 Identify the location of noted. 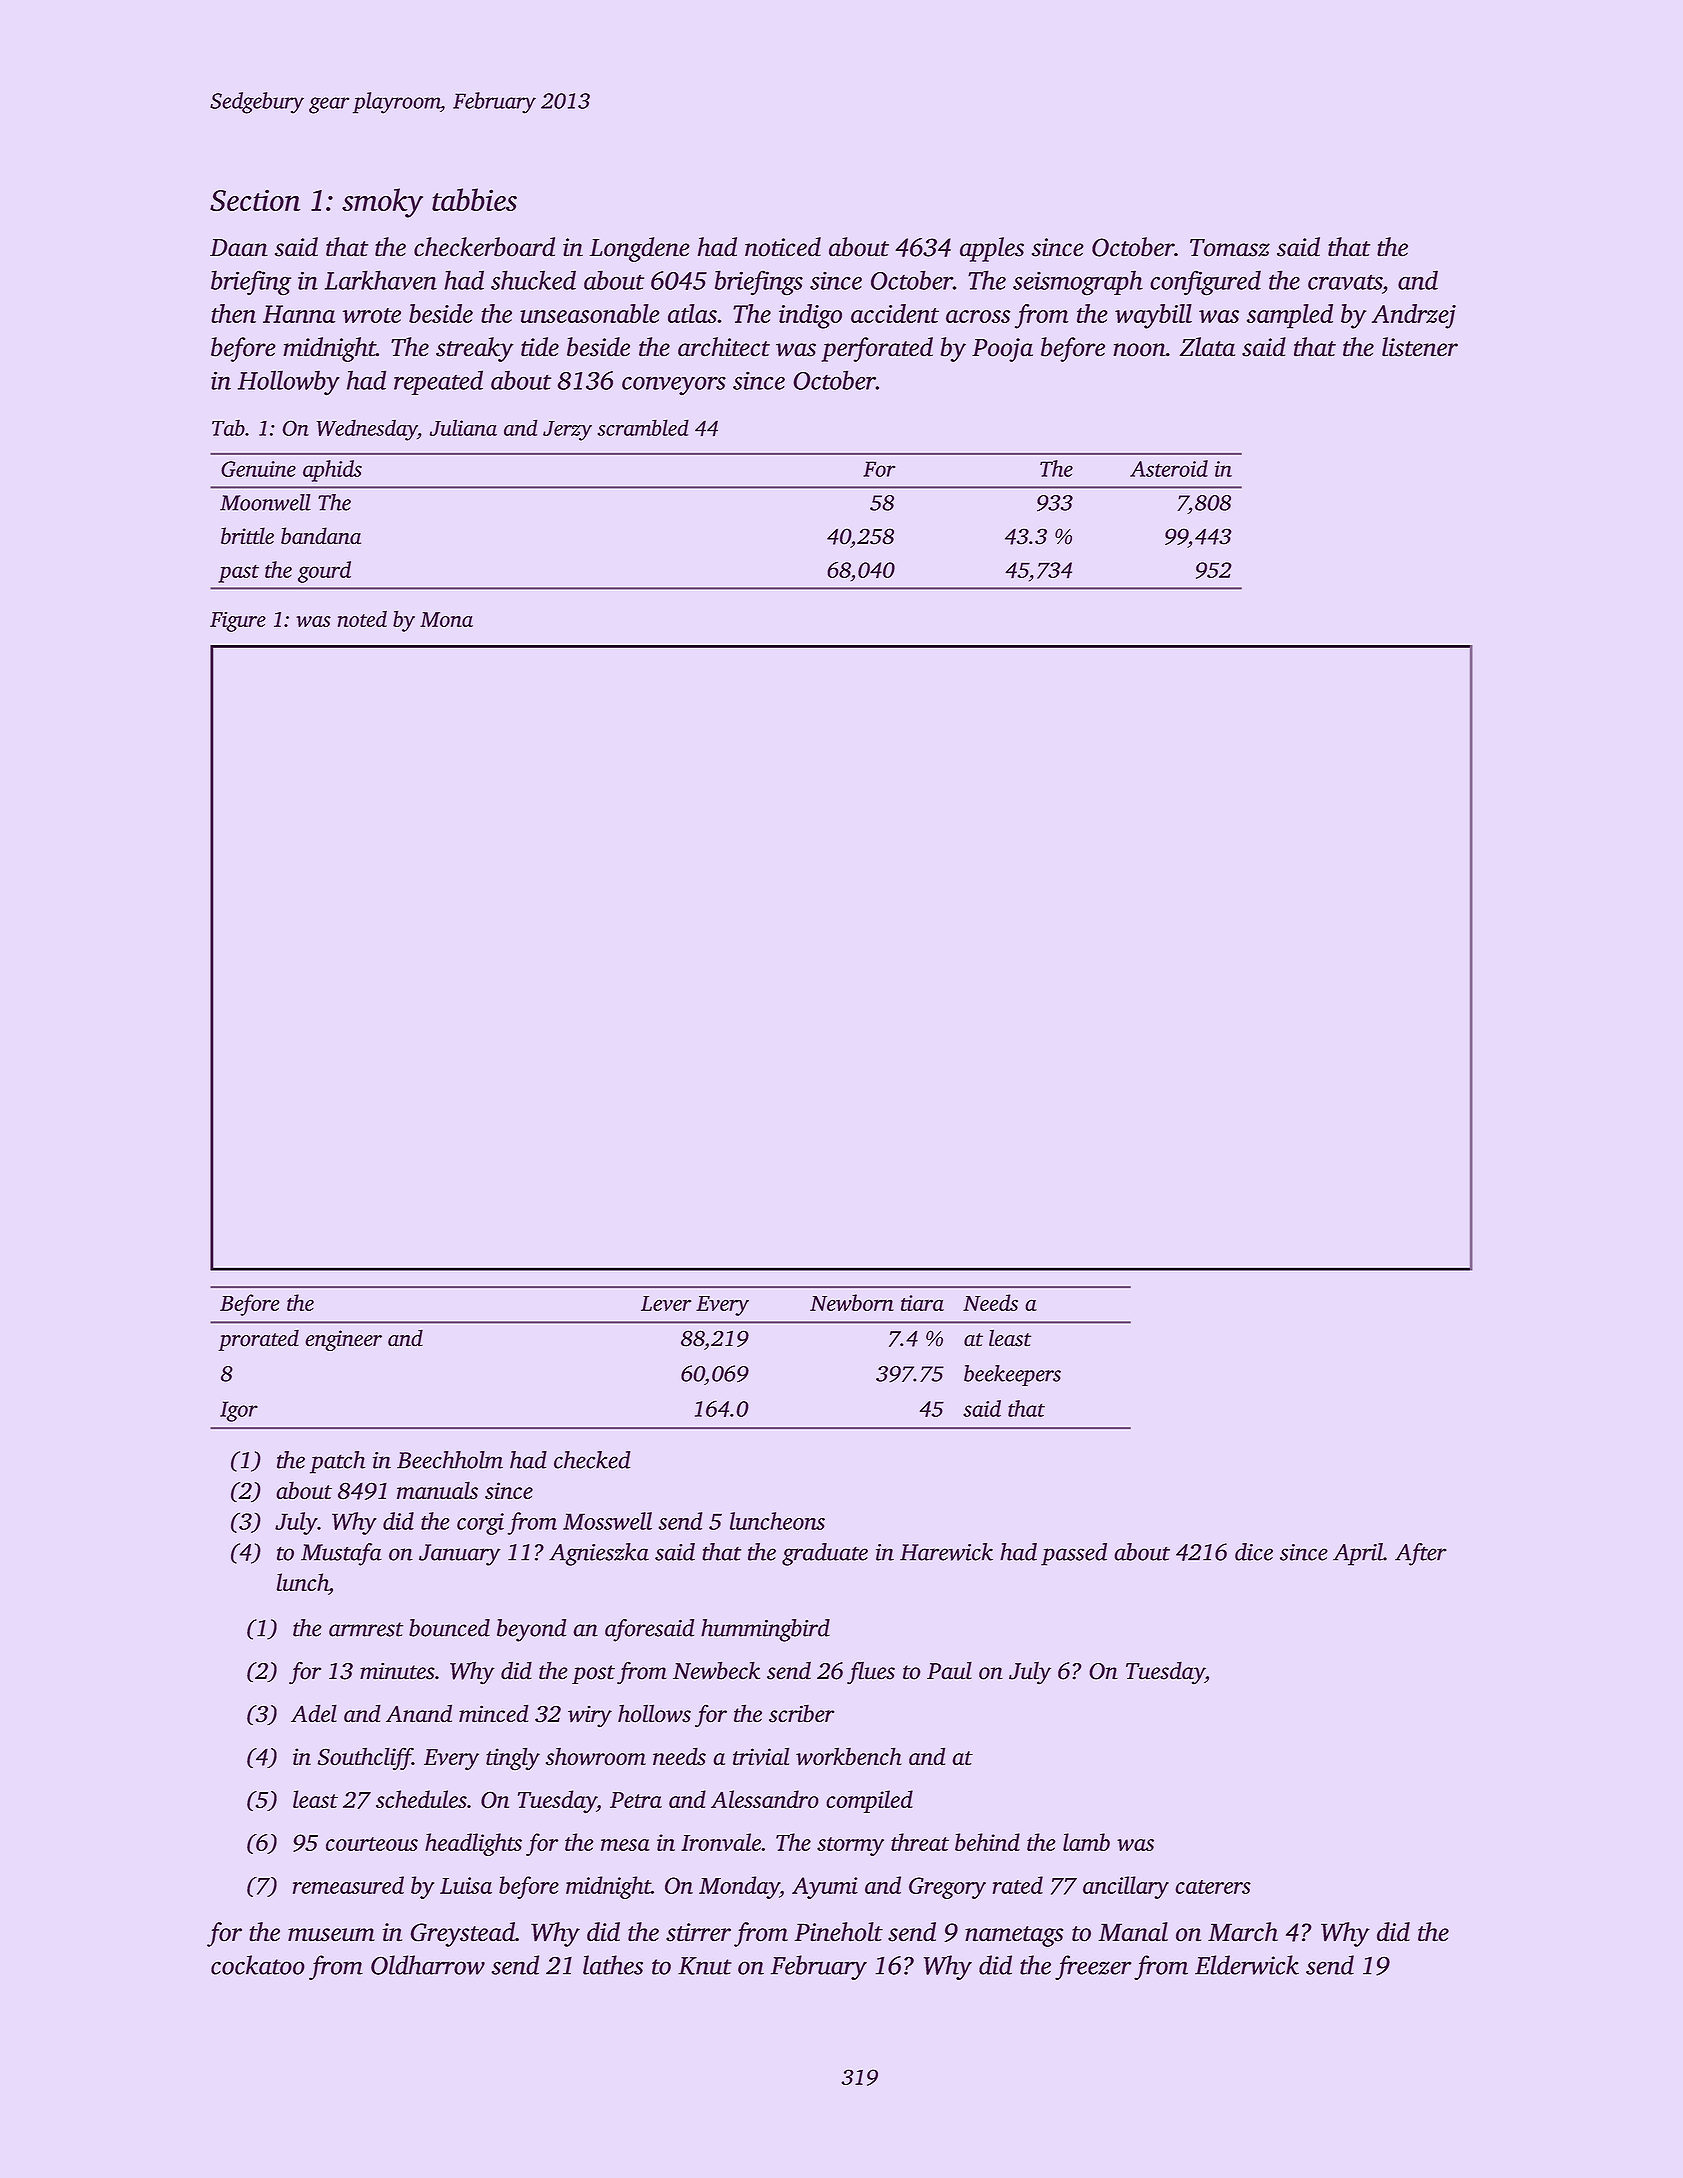
(362, 619).
